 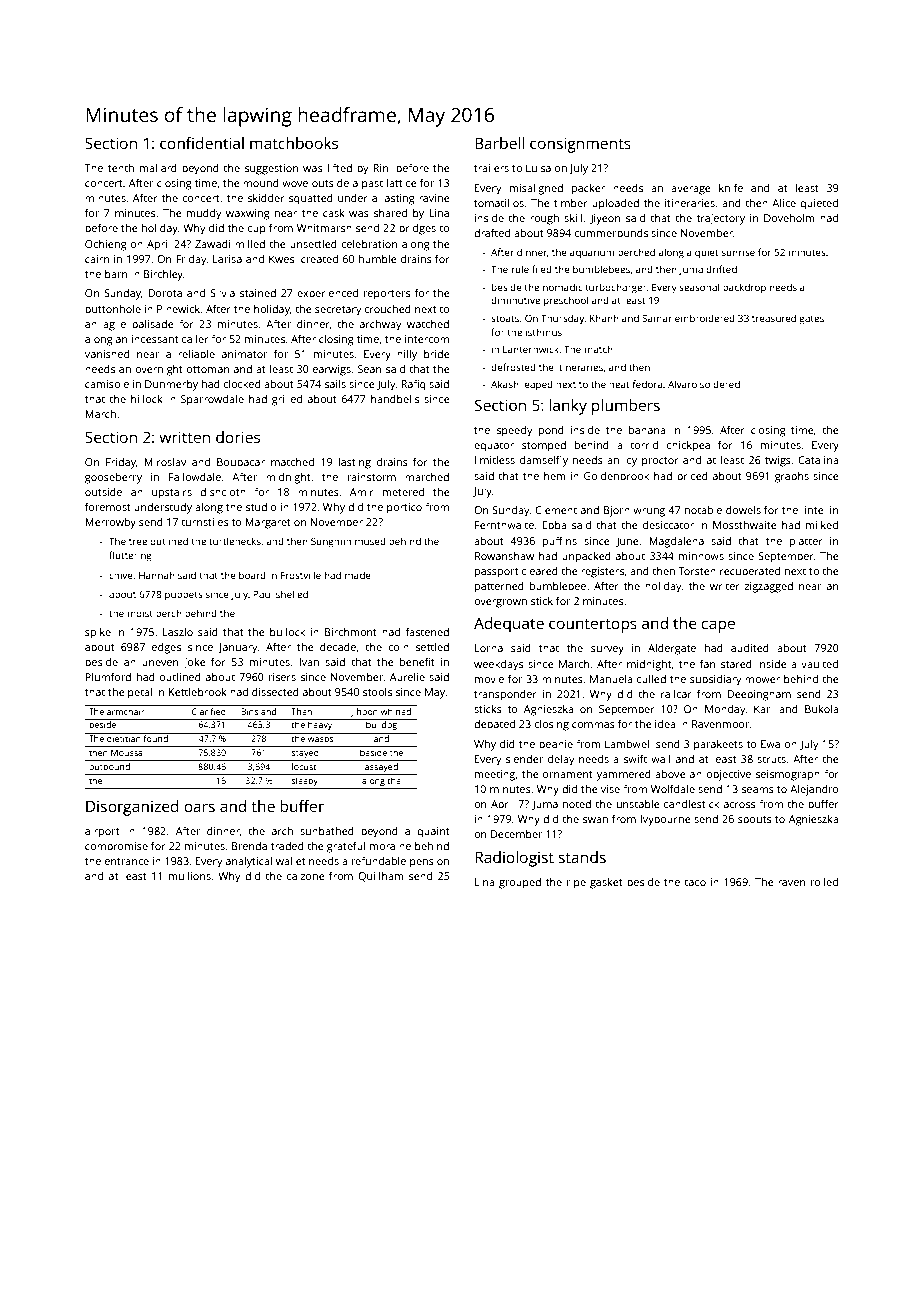 I want to click on gates, so click(x=811, y=320).
